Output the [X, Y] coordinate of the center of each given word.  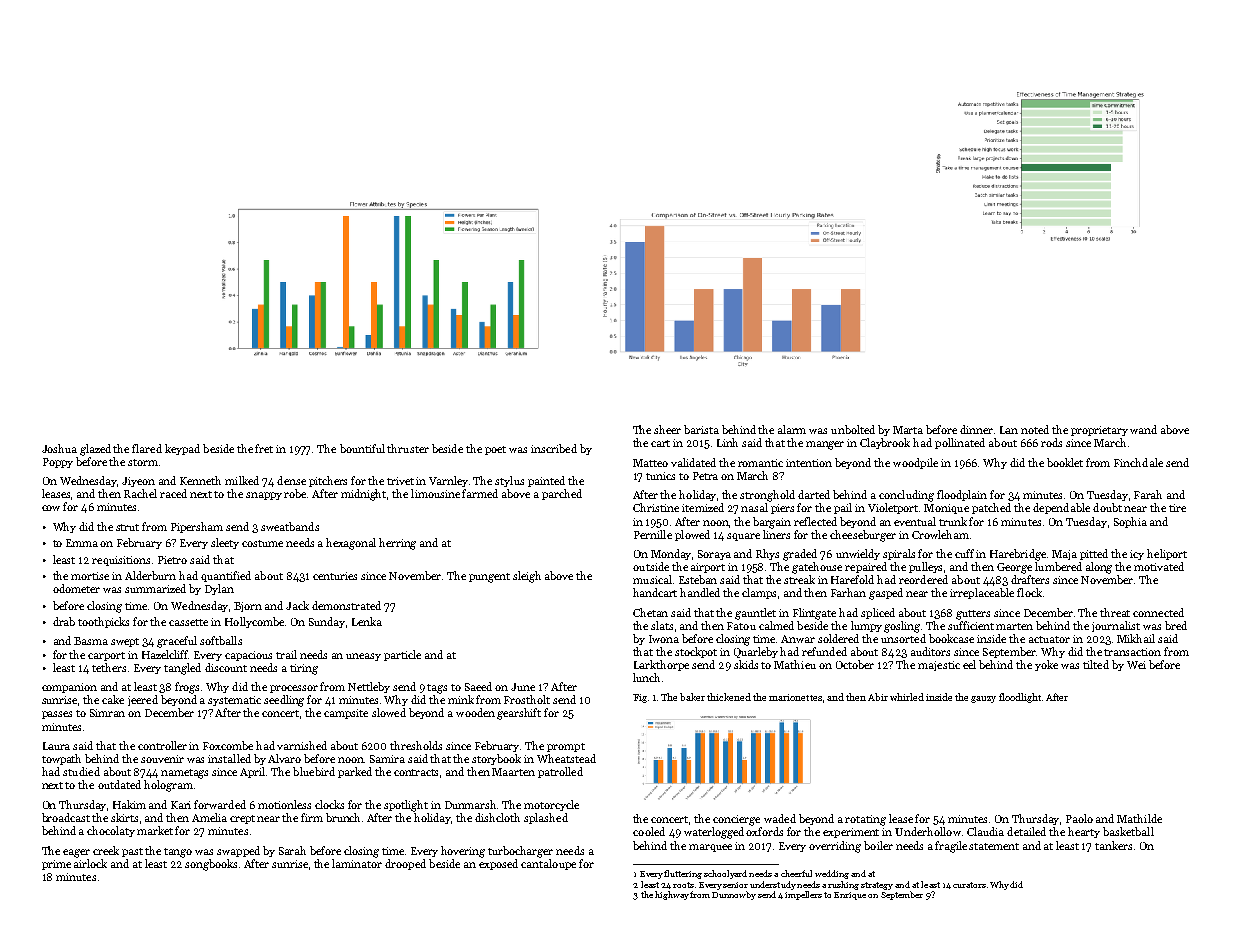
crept [242, 819]
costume [262, 543]
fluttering [683, 874]
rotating [865, 820]
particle [402, 655]
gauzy [983, 699]
